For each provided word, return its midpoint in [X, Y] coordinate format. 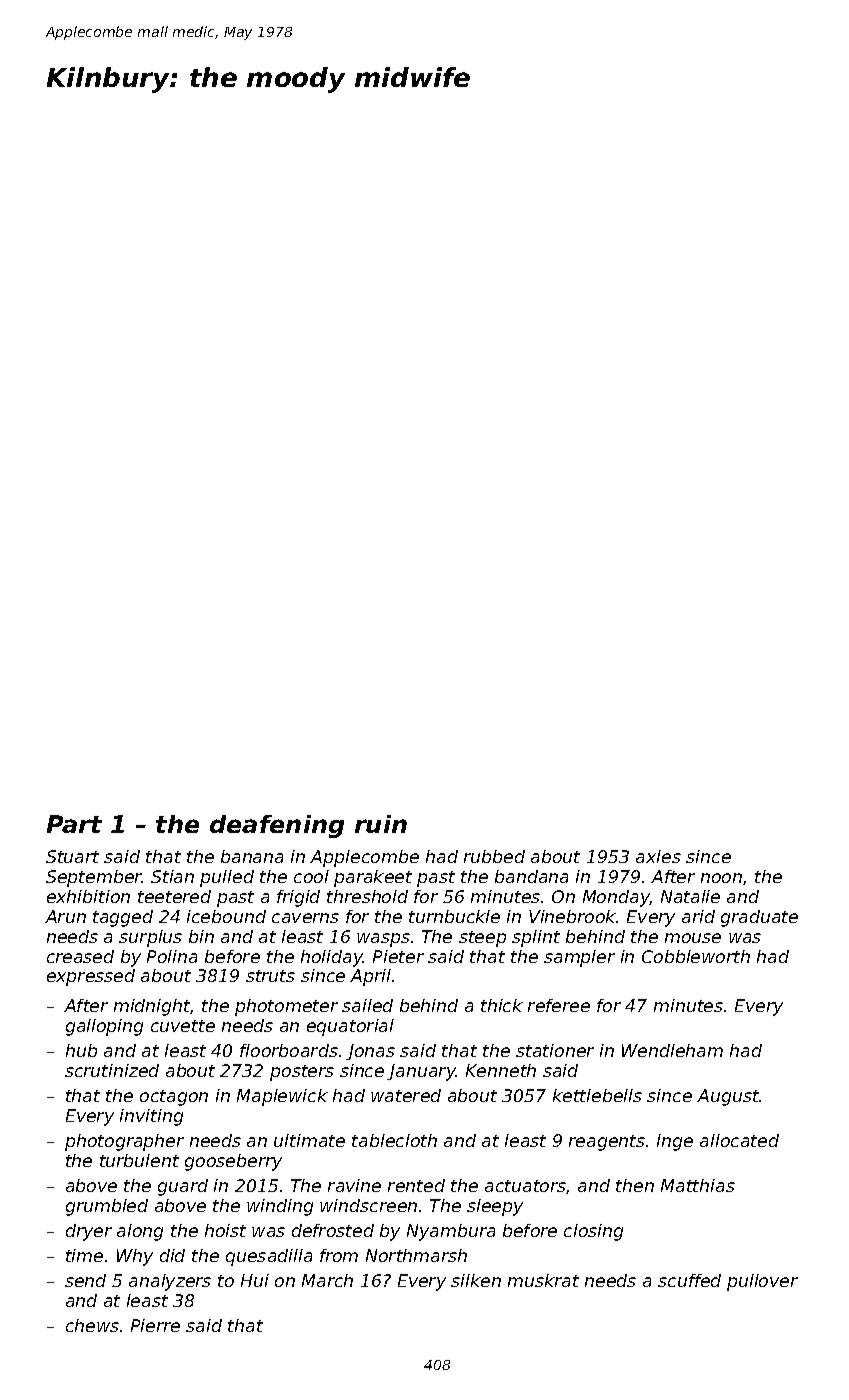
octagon [174, 1098]
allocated [739, 1140]
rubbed [494, 856]
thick [502, 1005]
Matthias [698, 1185]
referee [559, 1005]
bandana [531, 876]
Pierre [155, 1325]
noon [721, 878]
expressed [91, 977]
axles [658, 856]
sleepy [495, 1207]
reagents [607, 1143]
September [94, 878]
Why [135, 1257]
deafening [277, 826]
